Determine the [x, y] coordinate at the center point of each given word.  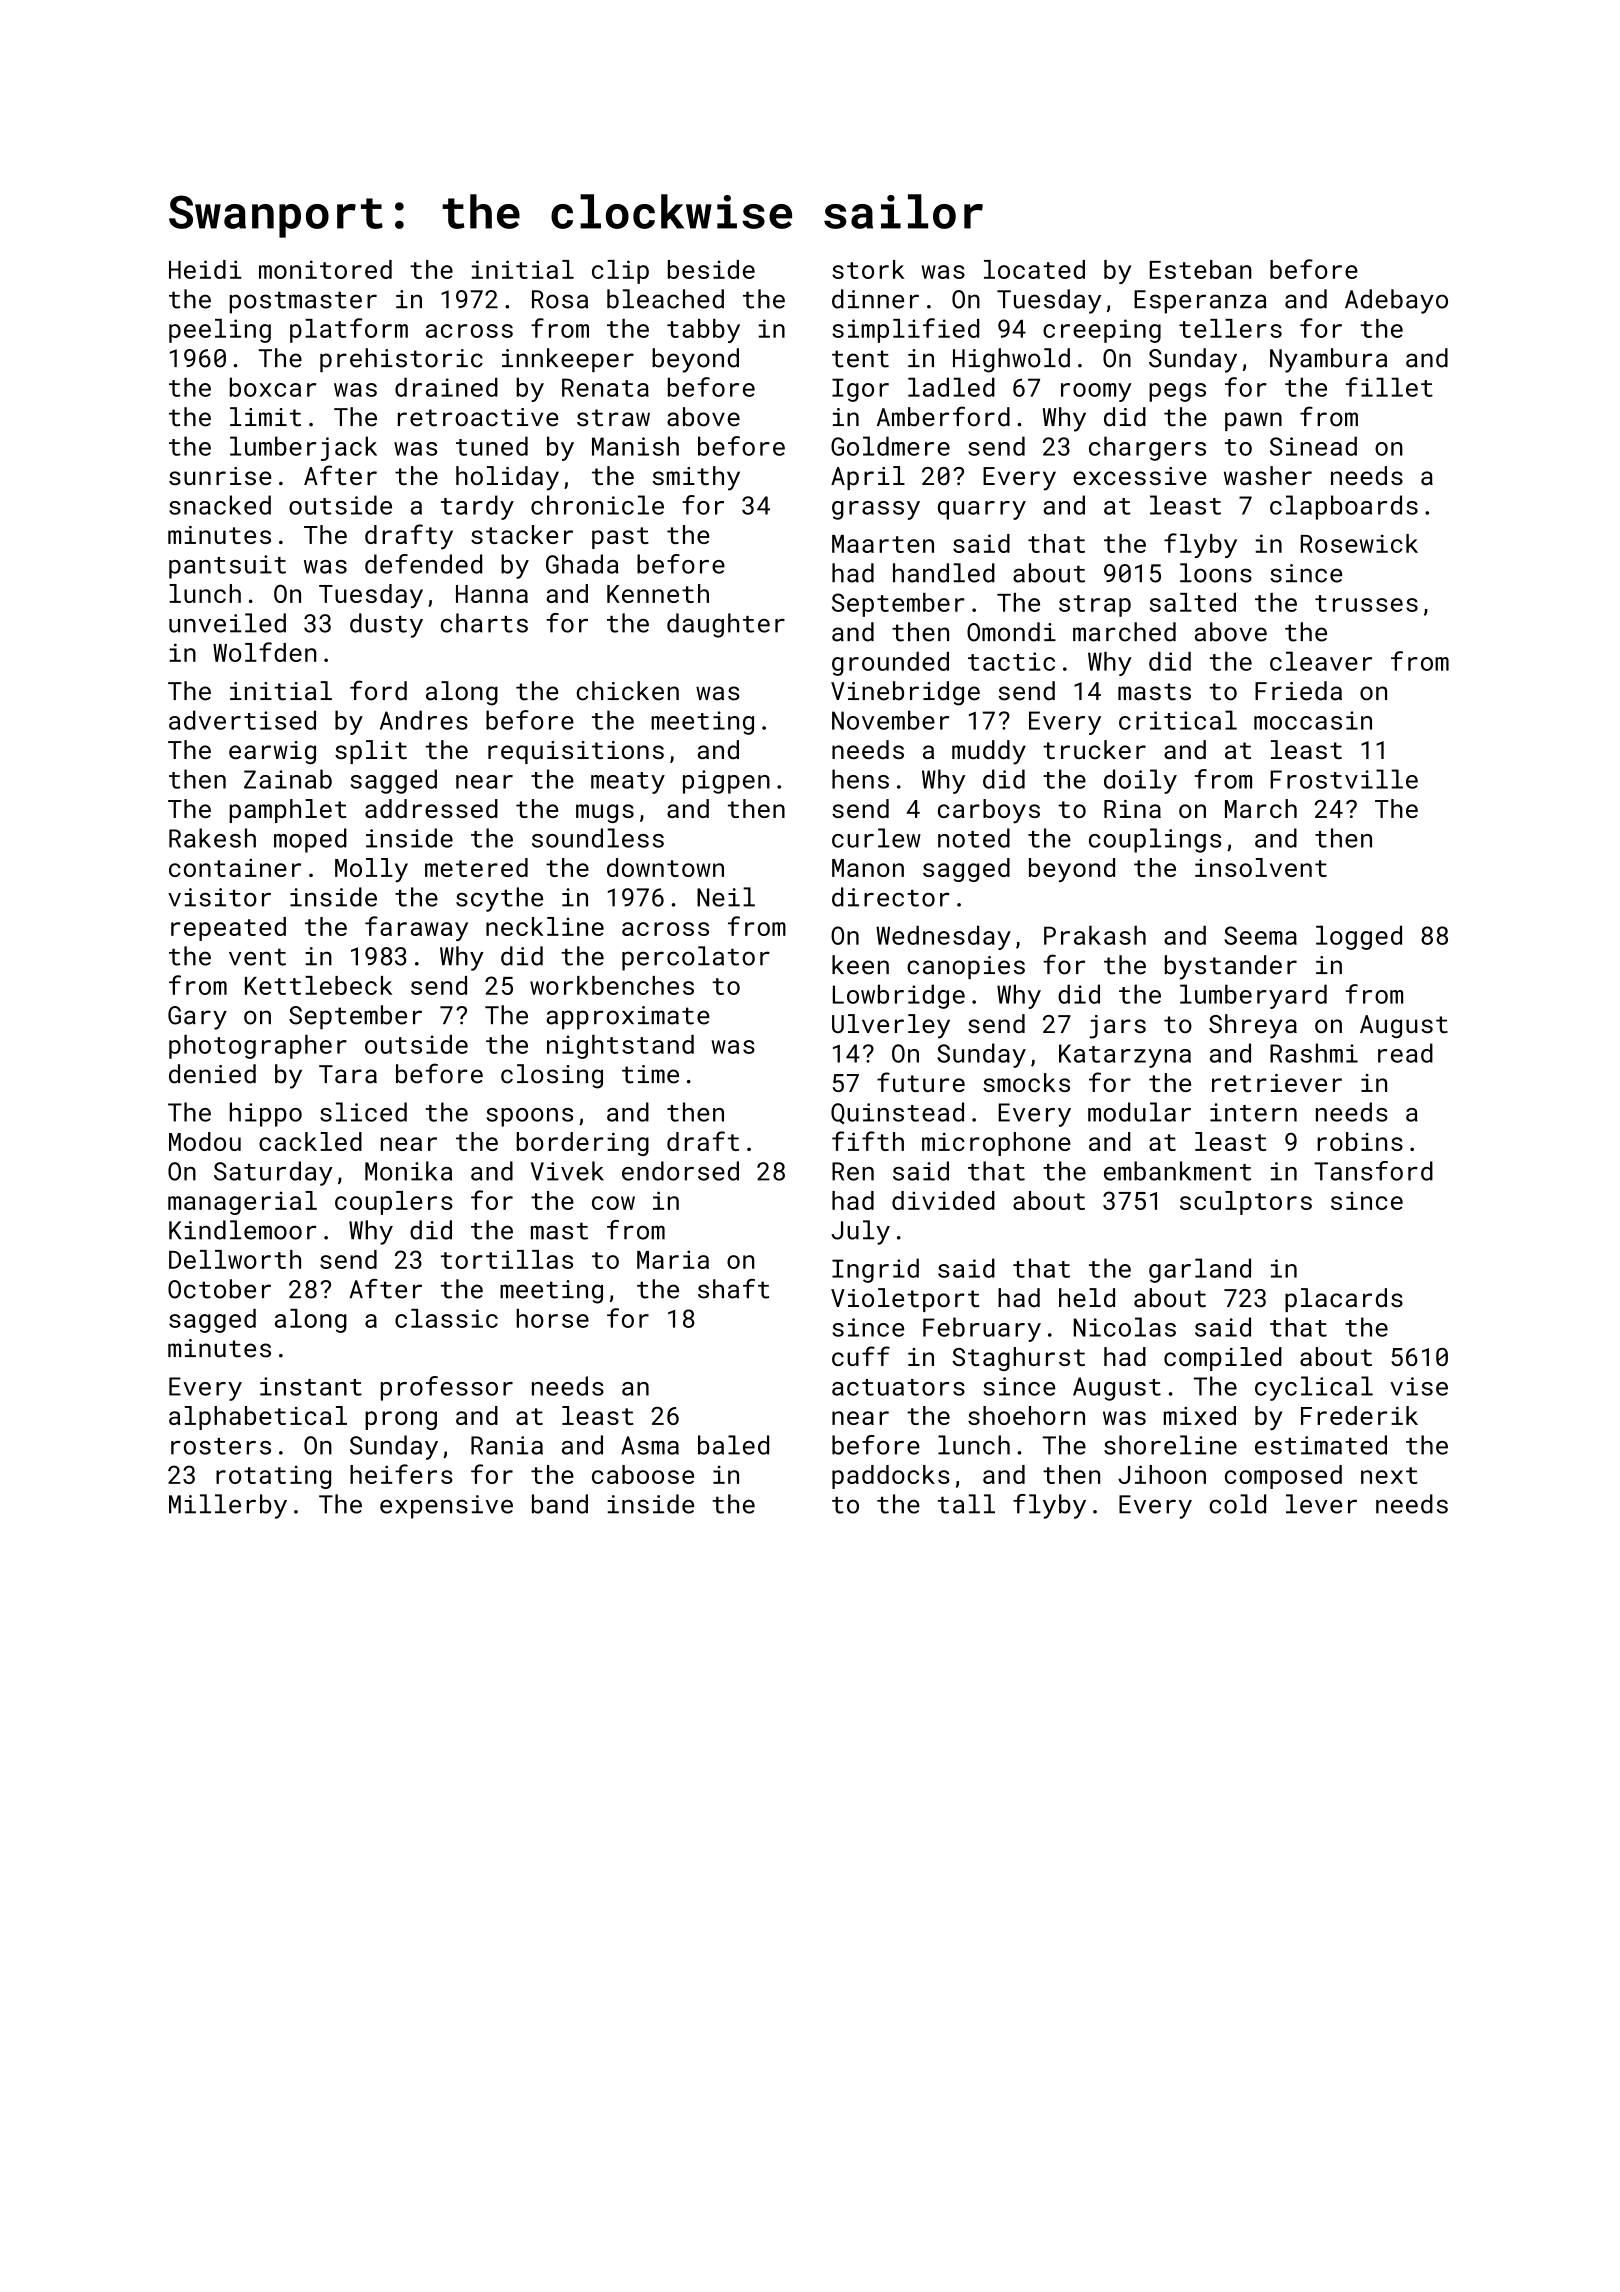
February [982, 1329]
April [868, 478]
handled [944, 573]
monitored [325, 269]
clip [620, 272]
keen [860, 965]
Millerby [228, 1506]
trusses [1366, 603]
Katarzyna [1125, 1056]
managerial [242, 1203]
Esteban [1201, 269]
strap [1095, 606]
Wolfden [264, 652]
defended [423, 564]
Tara [348, 1074]
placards [1344, 1300]
